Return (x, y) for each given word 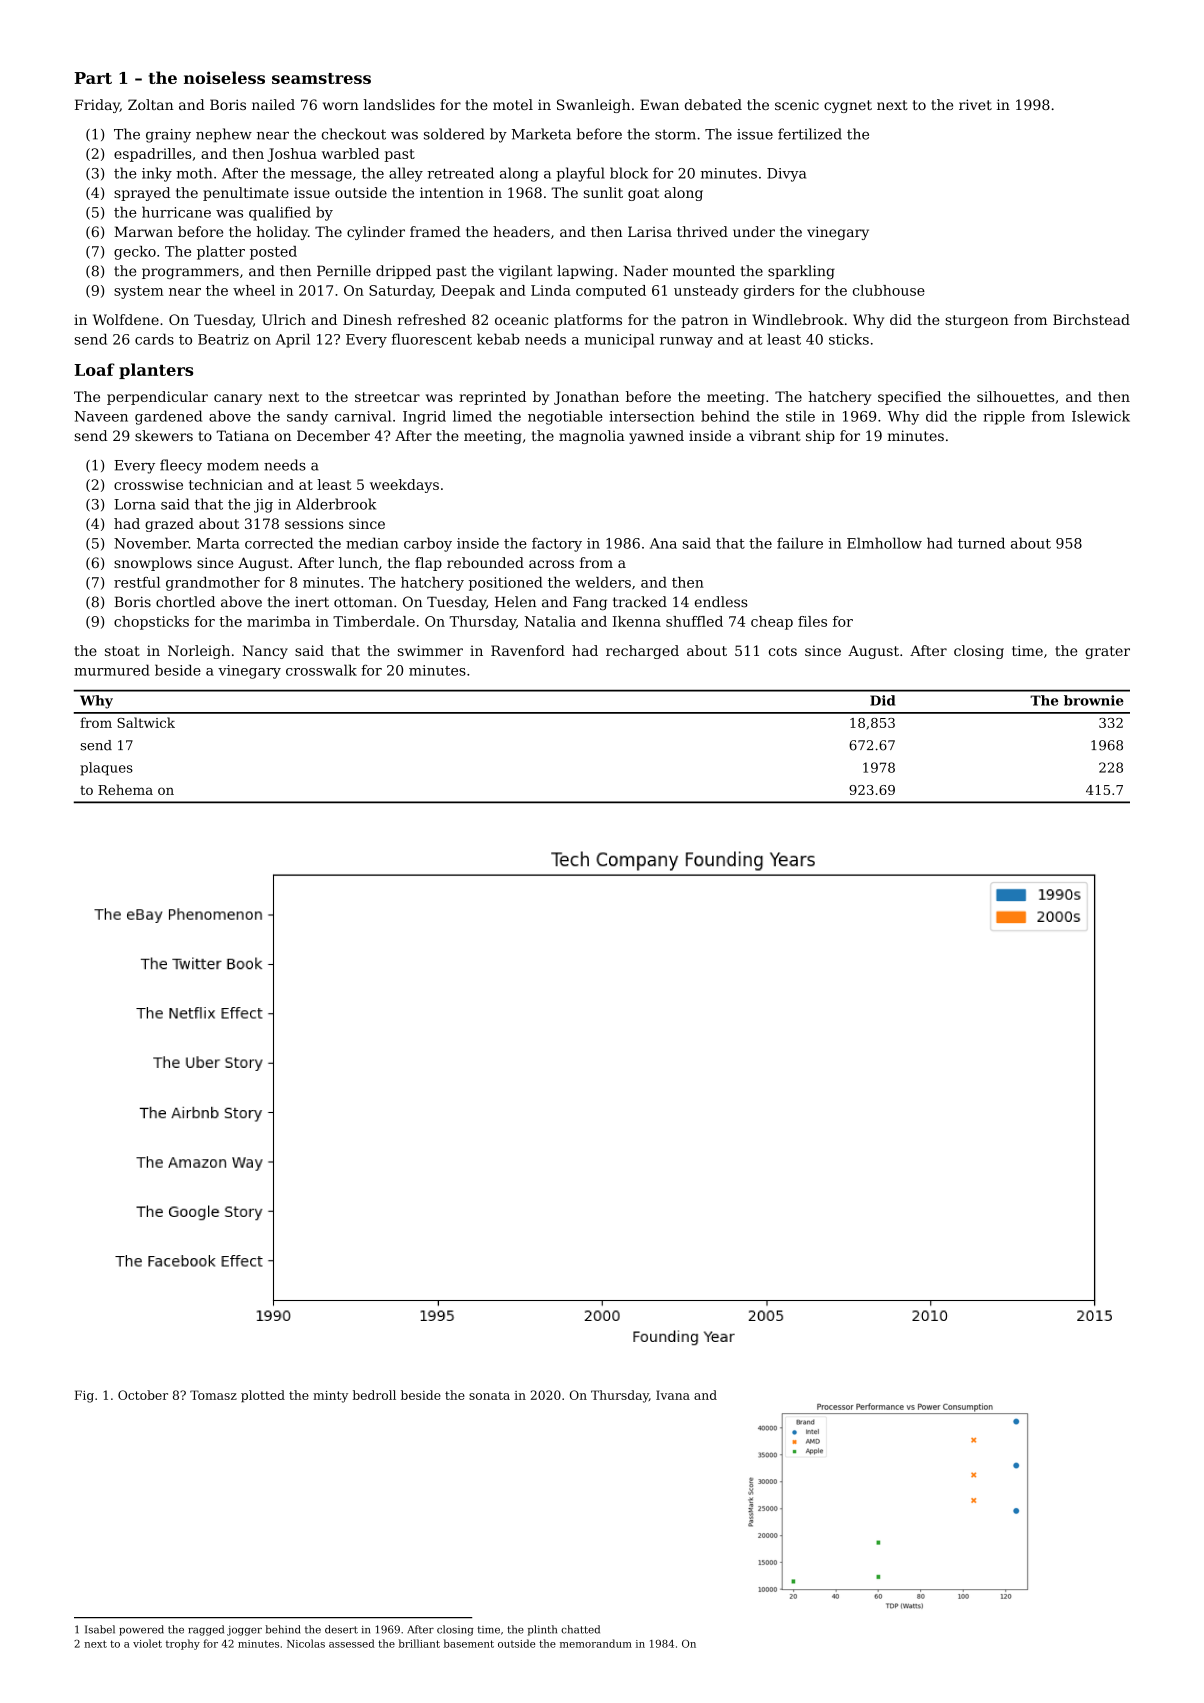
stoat (122, 651)
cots (783, 651)
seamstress (321, 78)
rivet (975, 104)
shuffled (694, 621)
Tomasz (213, 1395)
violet (147, 1643)
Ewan (659, 104)
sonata (489, 1395)
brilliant (419, 1643)
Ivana (673, 1395)
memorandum (596, 1643)
